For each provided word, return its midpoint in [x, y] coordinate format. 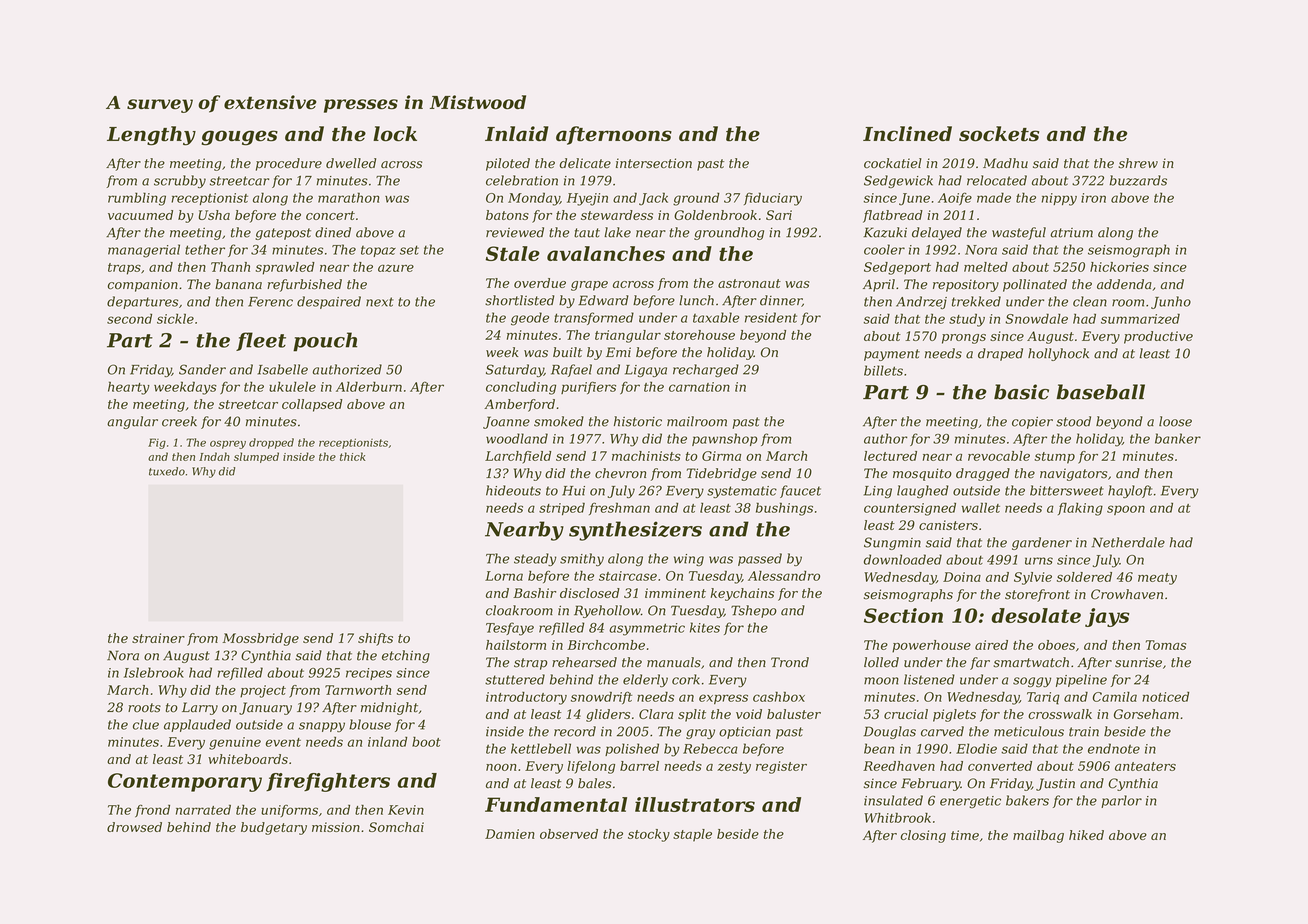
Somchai [396, 827]
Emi [618, 352]
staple [692, 835]
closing [923, 836]
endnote [1114, 748]
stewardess [617, 215]
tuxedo [167, 471]
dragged [983, 474]
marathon [349, 197]
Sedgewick [898, 181]
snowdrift [601, 698]
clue [146, 724]
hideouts [513, 490]
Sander [202, 369]
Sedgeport [897, 268]
